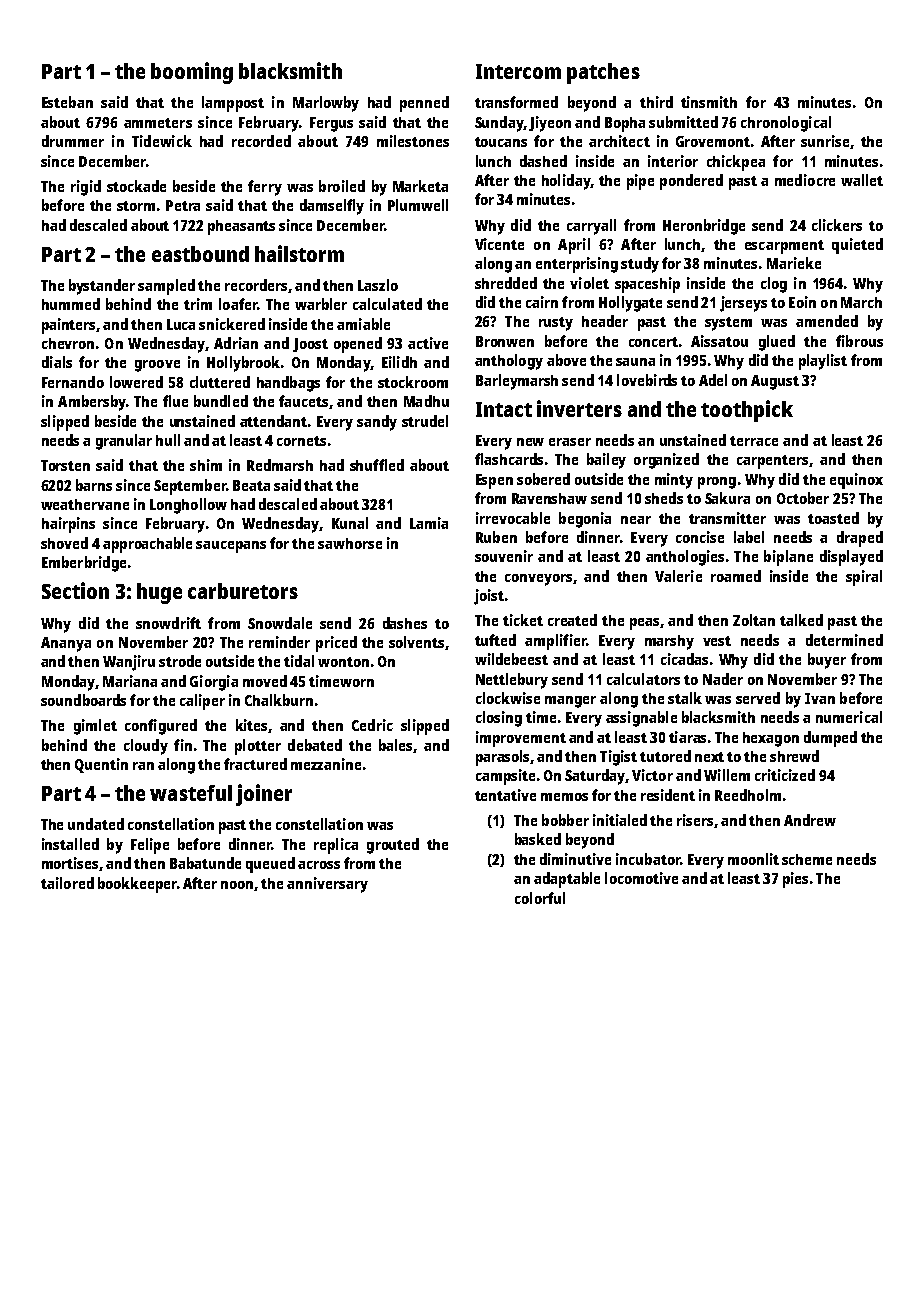  I want to click on Quentin, so click(101, 765).
